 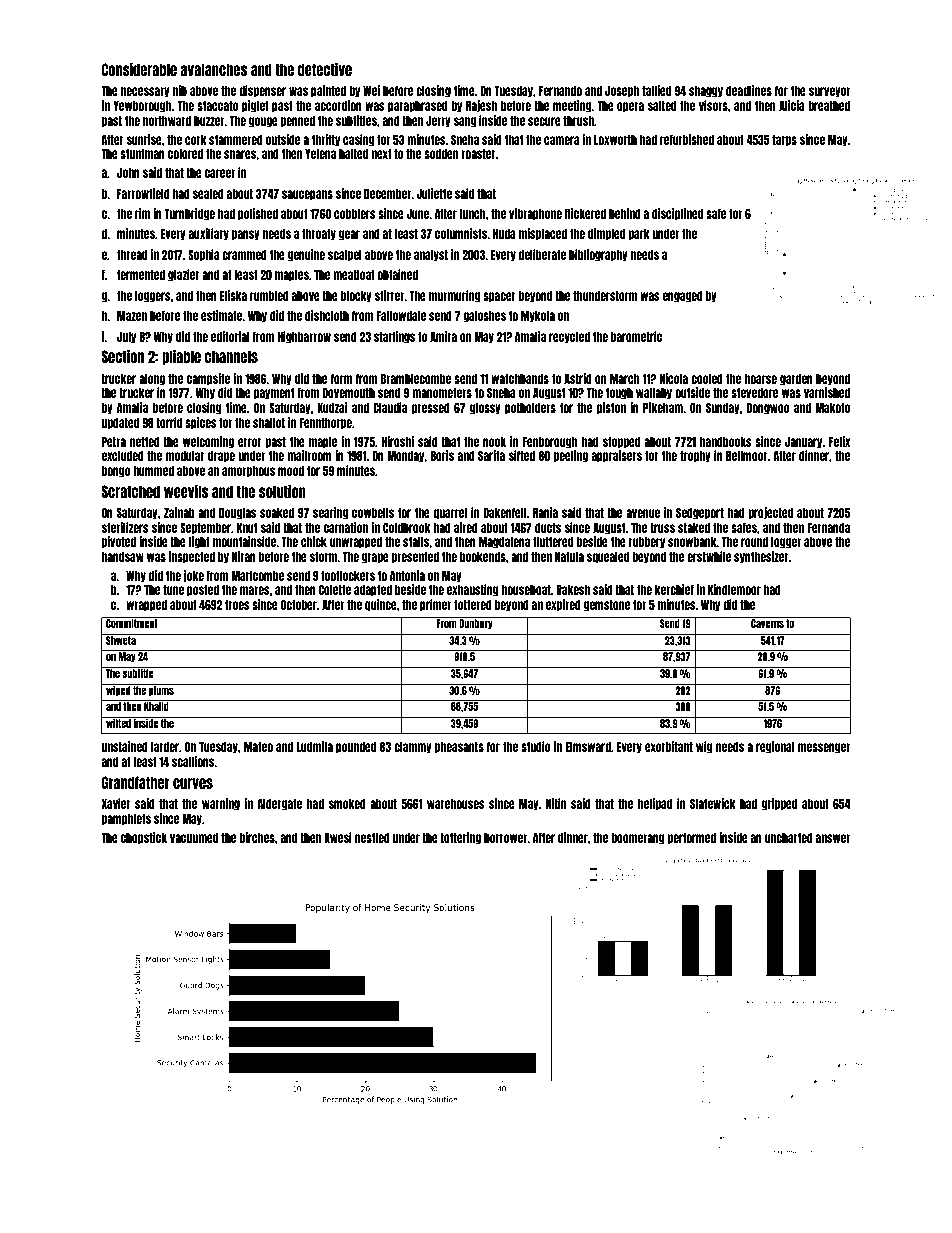 What do you see at coordinates (231, 356) in the screenshot?
I see `channels` at bounding box center [231, 356].
